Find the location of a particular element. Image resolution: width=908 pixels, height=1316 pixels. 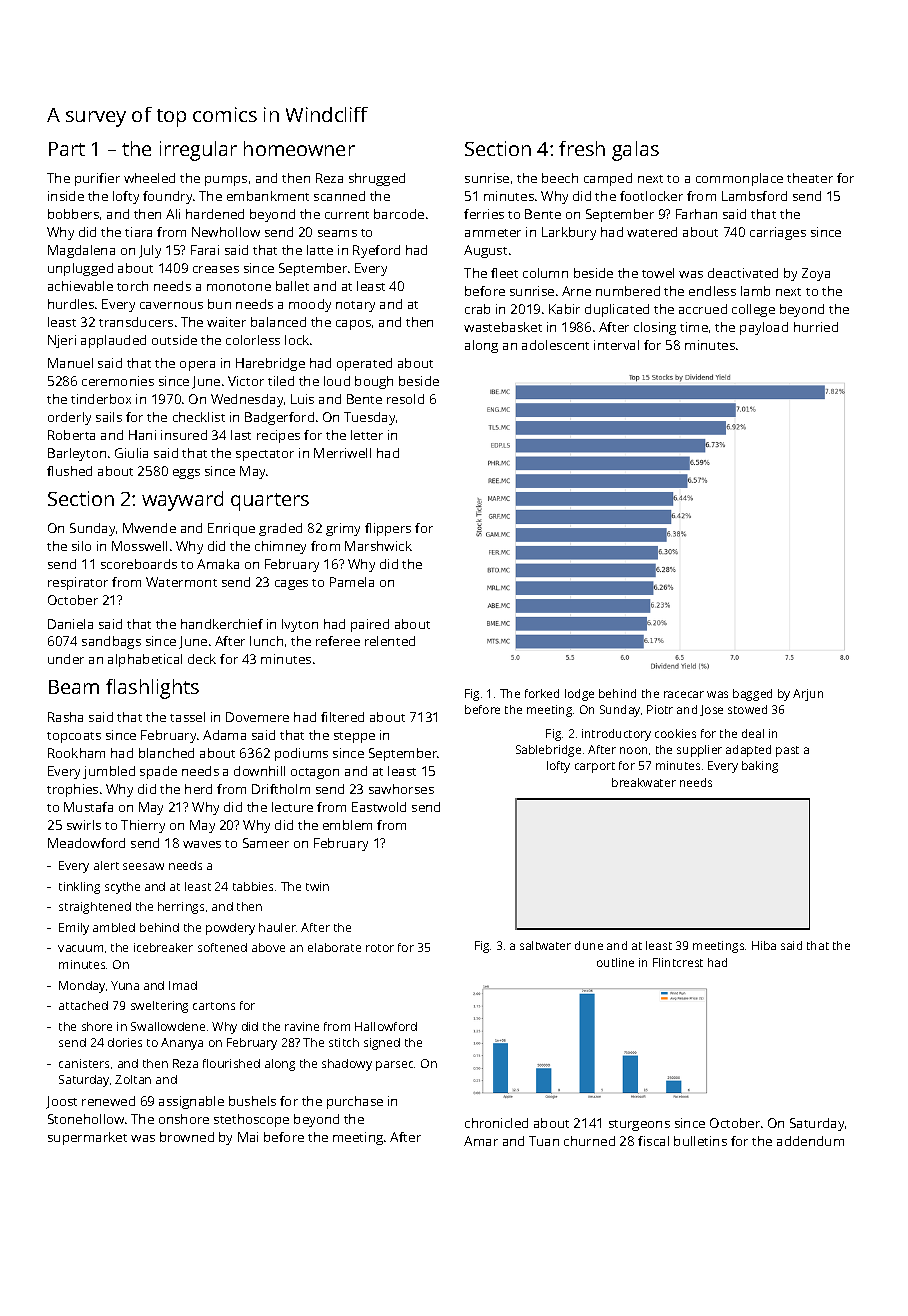

Joost is located at coordinates (61, 1102).
